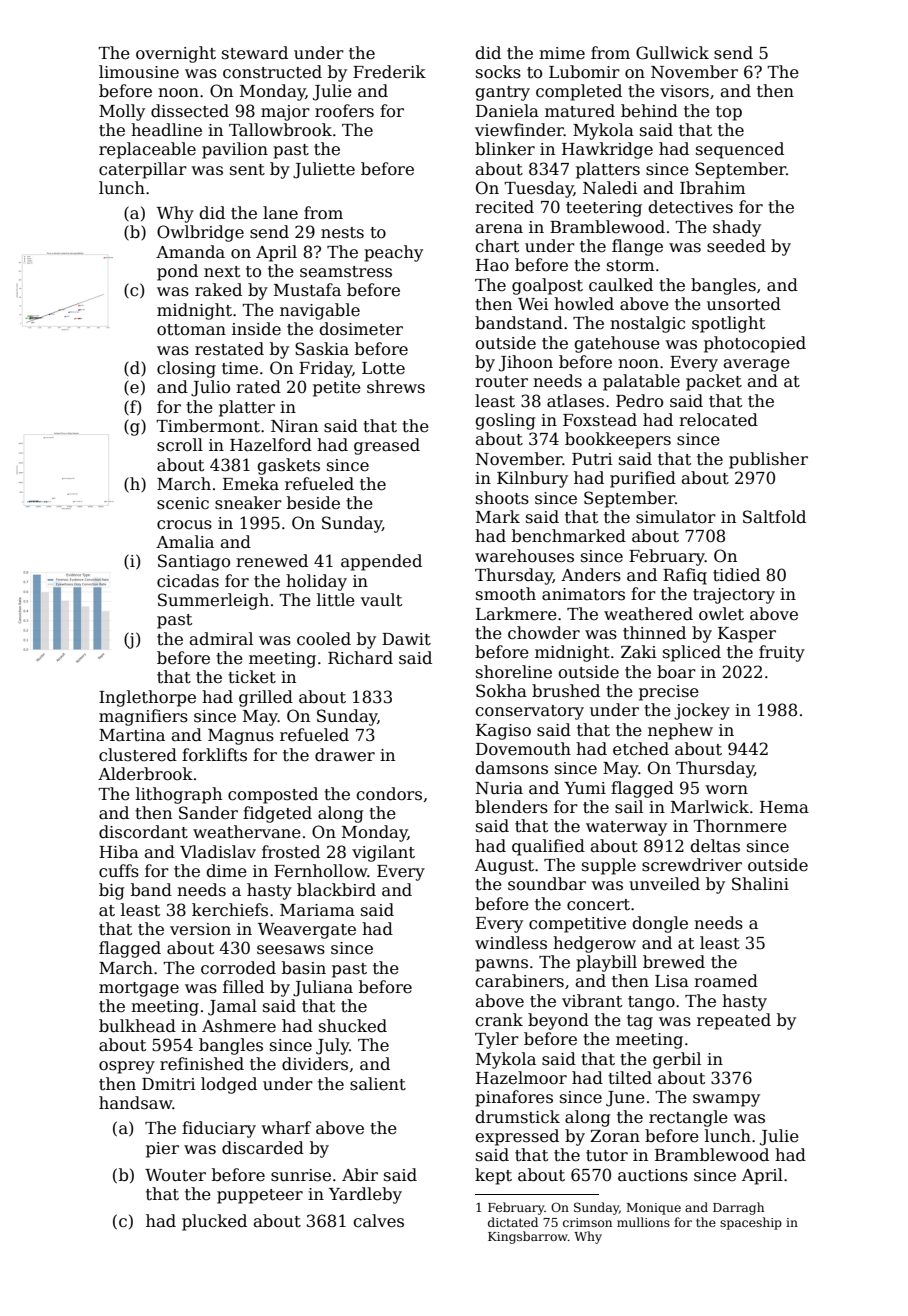  I want to click on Kingsbarrow, so click(528, 1237).
